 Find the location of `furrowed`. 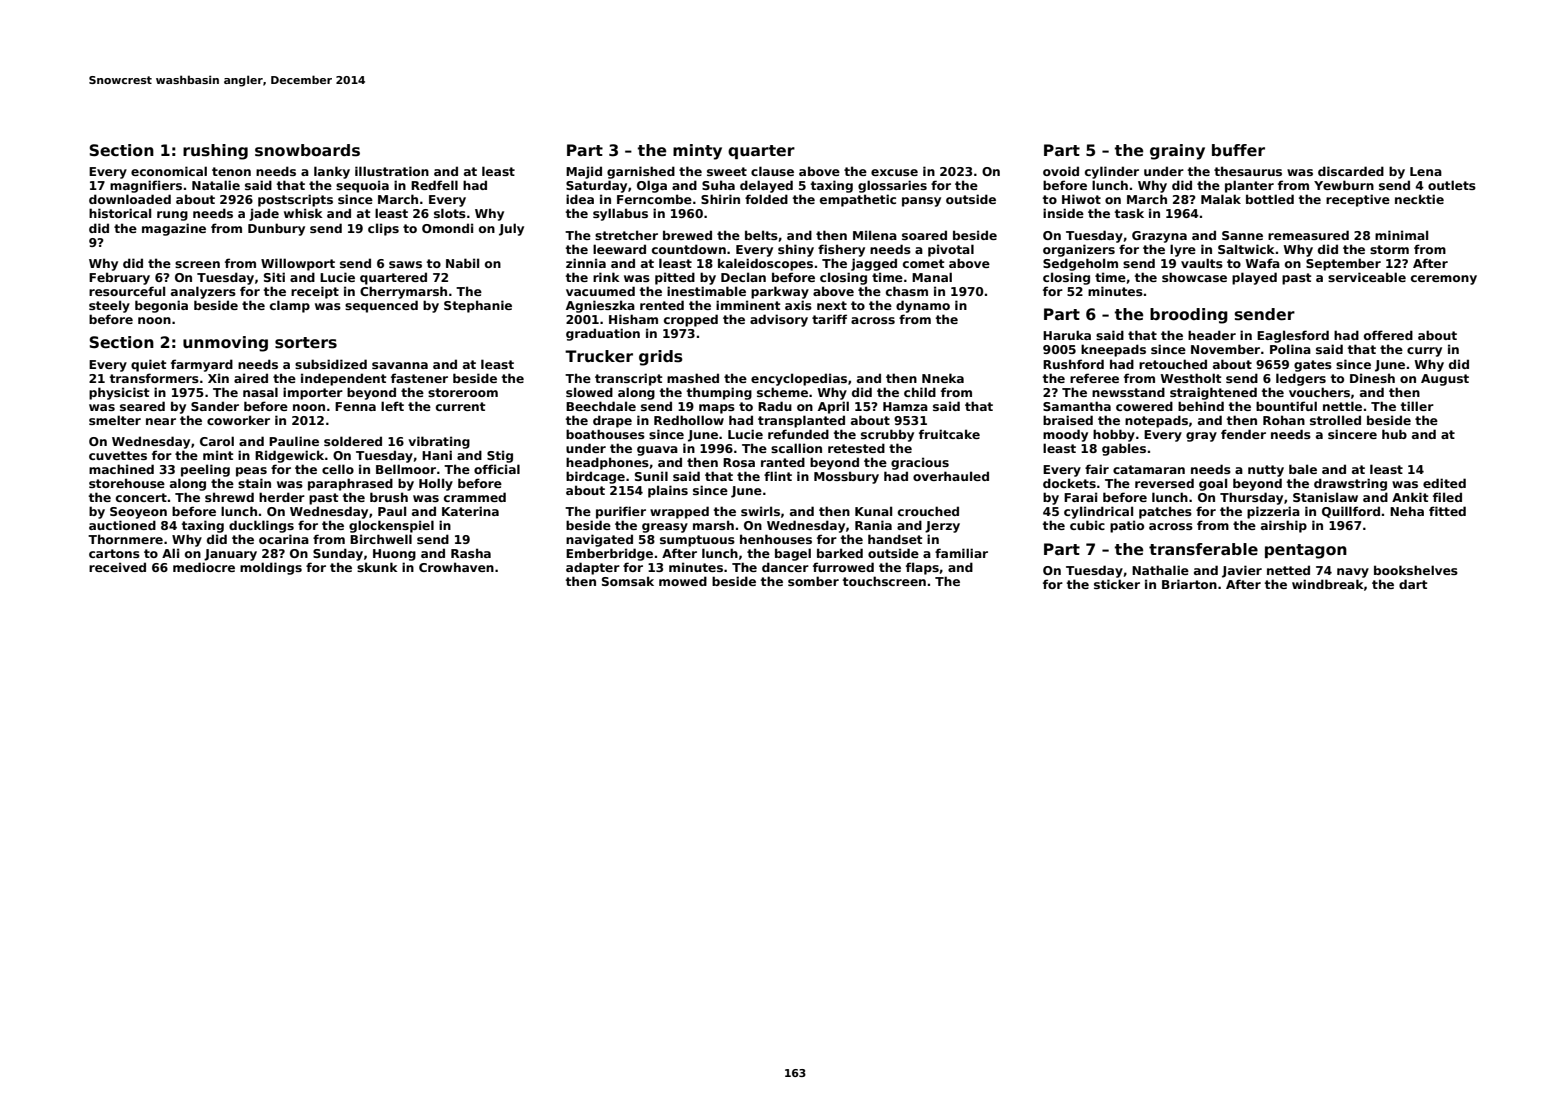

furrowed is located at coordinates (843, 567).
